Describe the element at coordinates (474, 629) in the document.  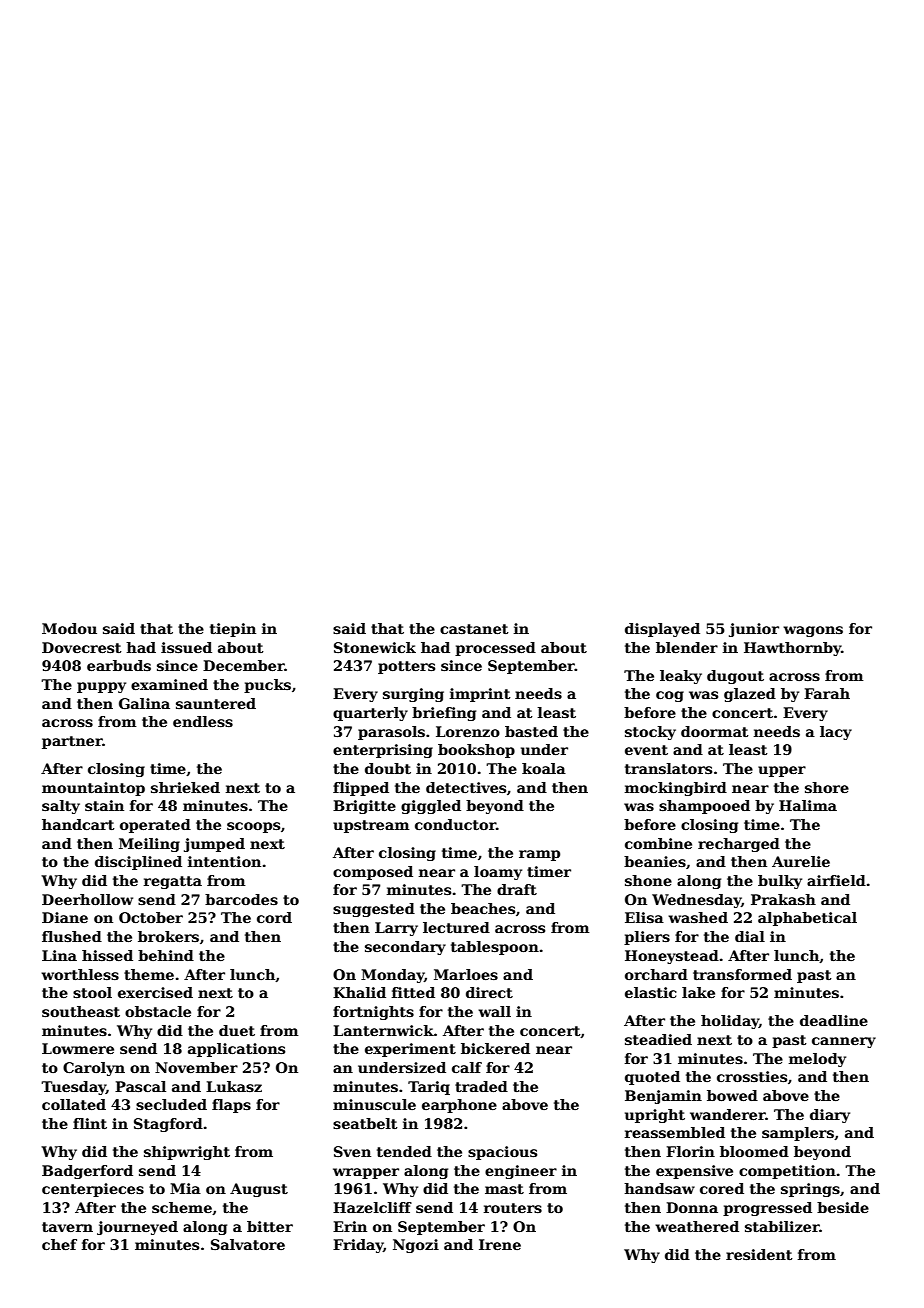
I see `castanet` at that location.
